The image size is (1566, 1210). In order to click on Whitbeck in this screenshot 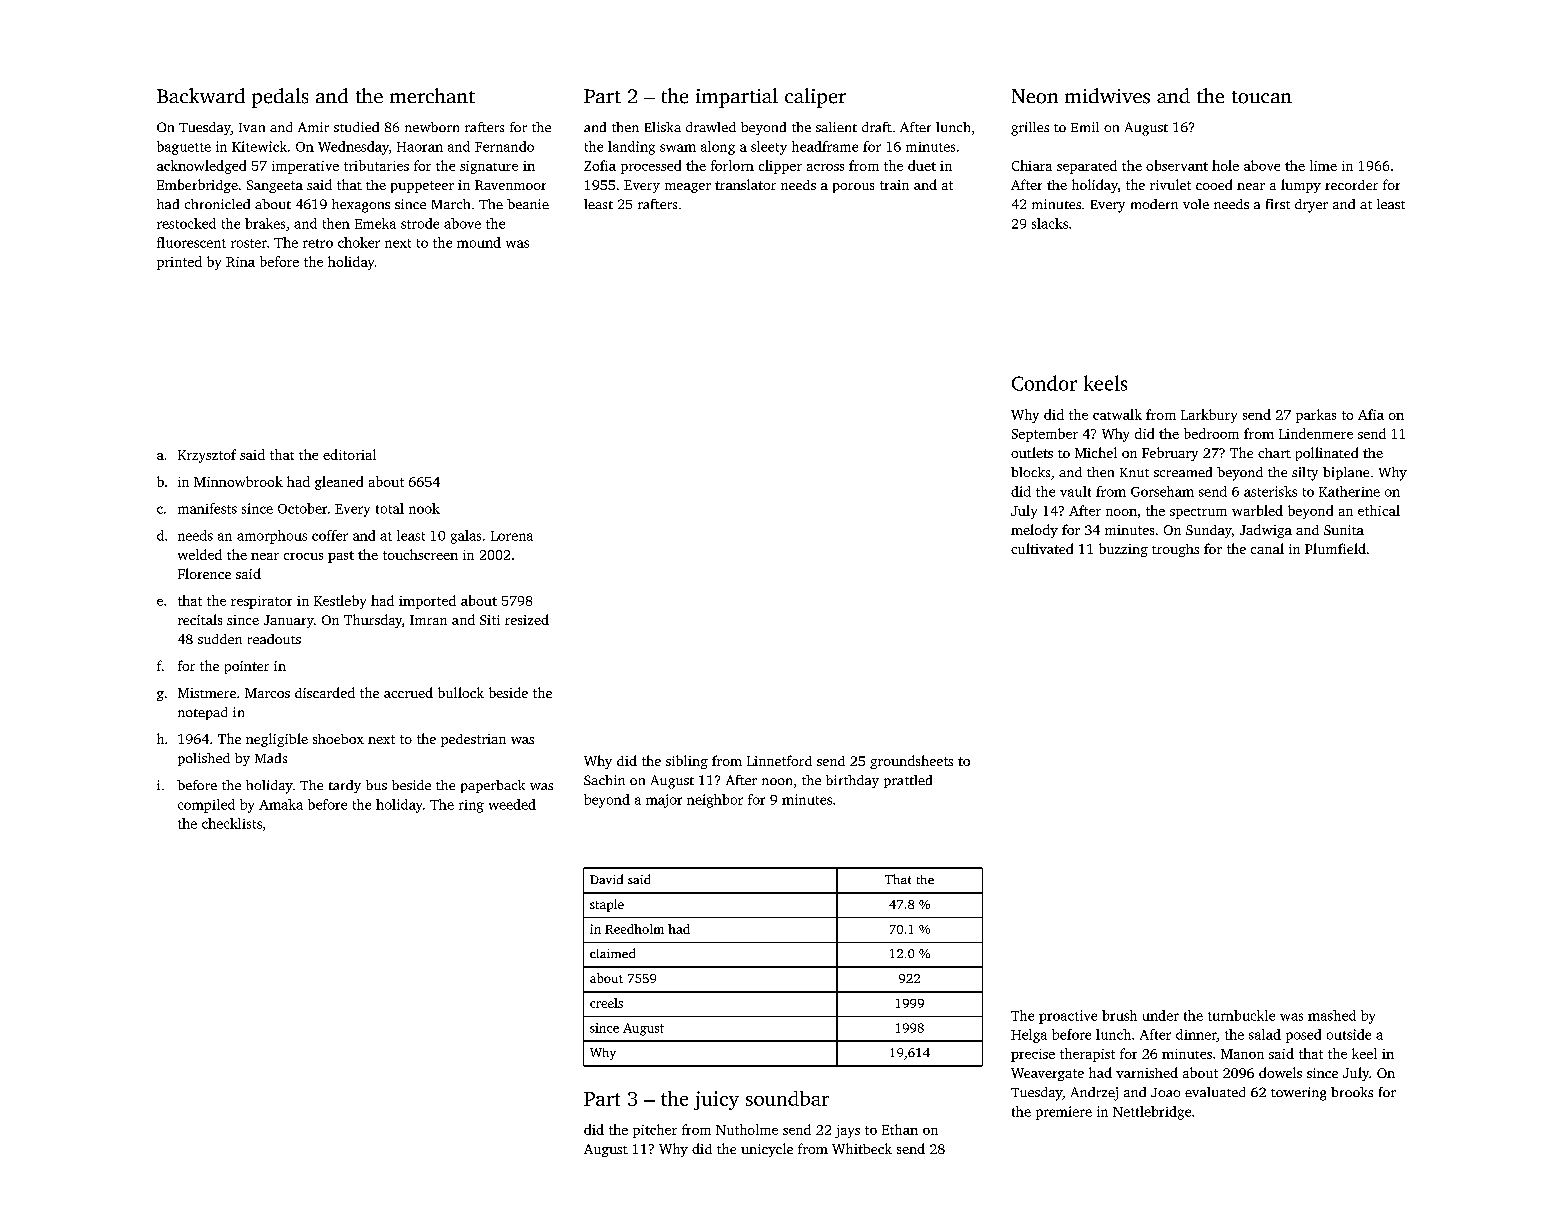, I will do `click(862, 1148)`.
